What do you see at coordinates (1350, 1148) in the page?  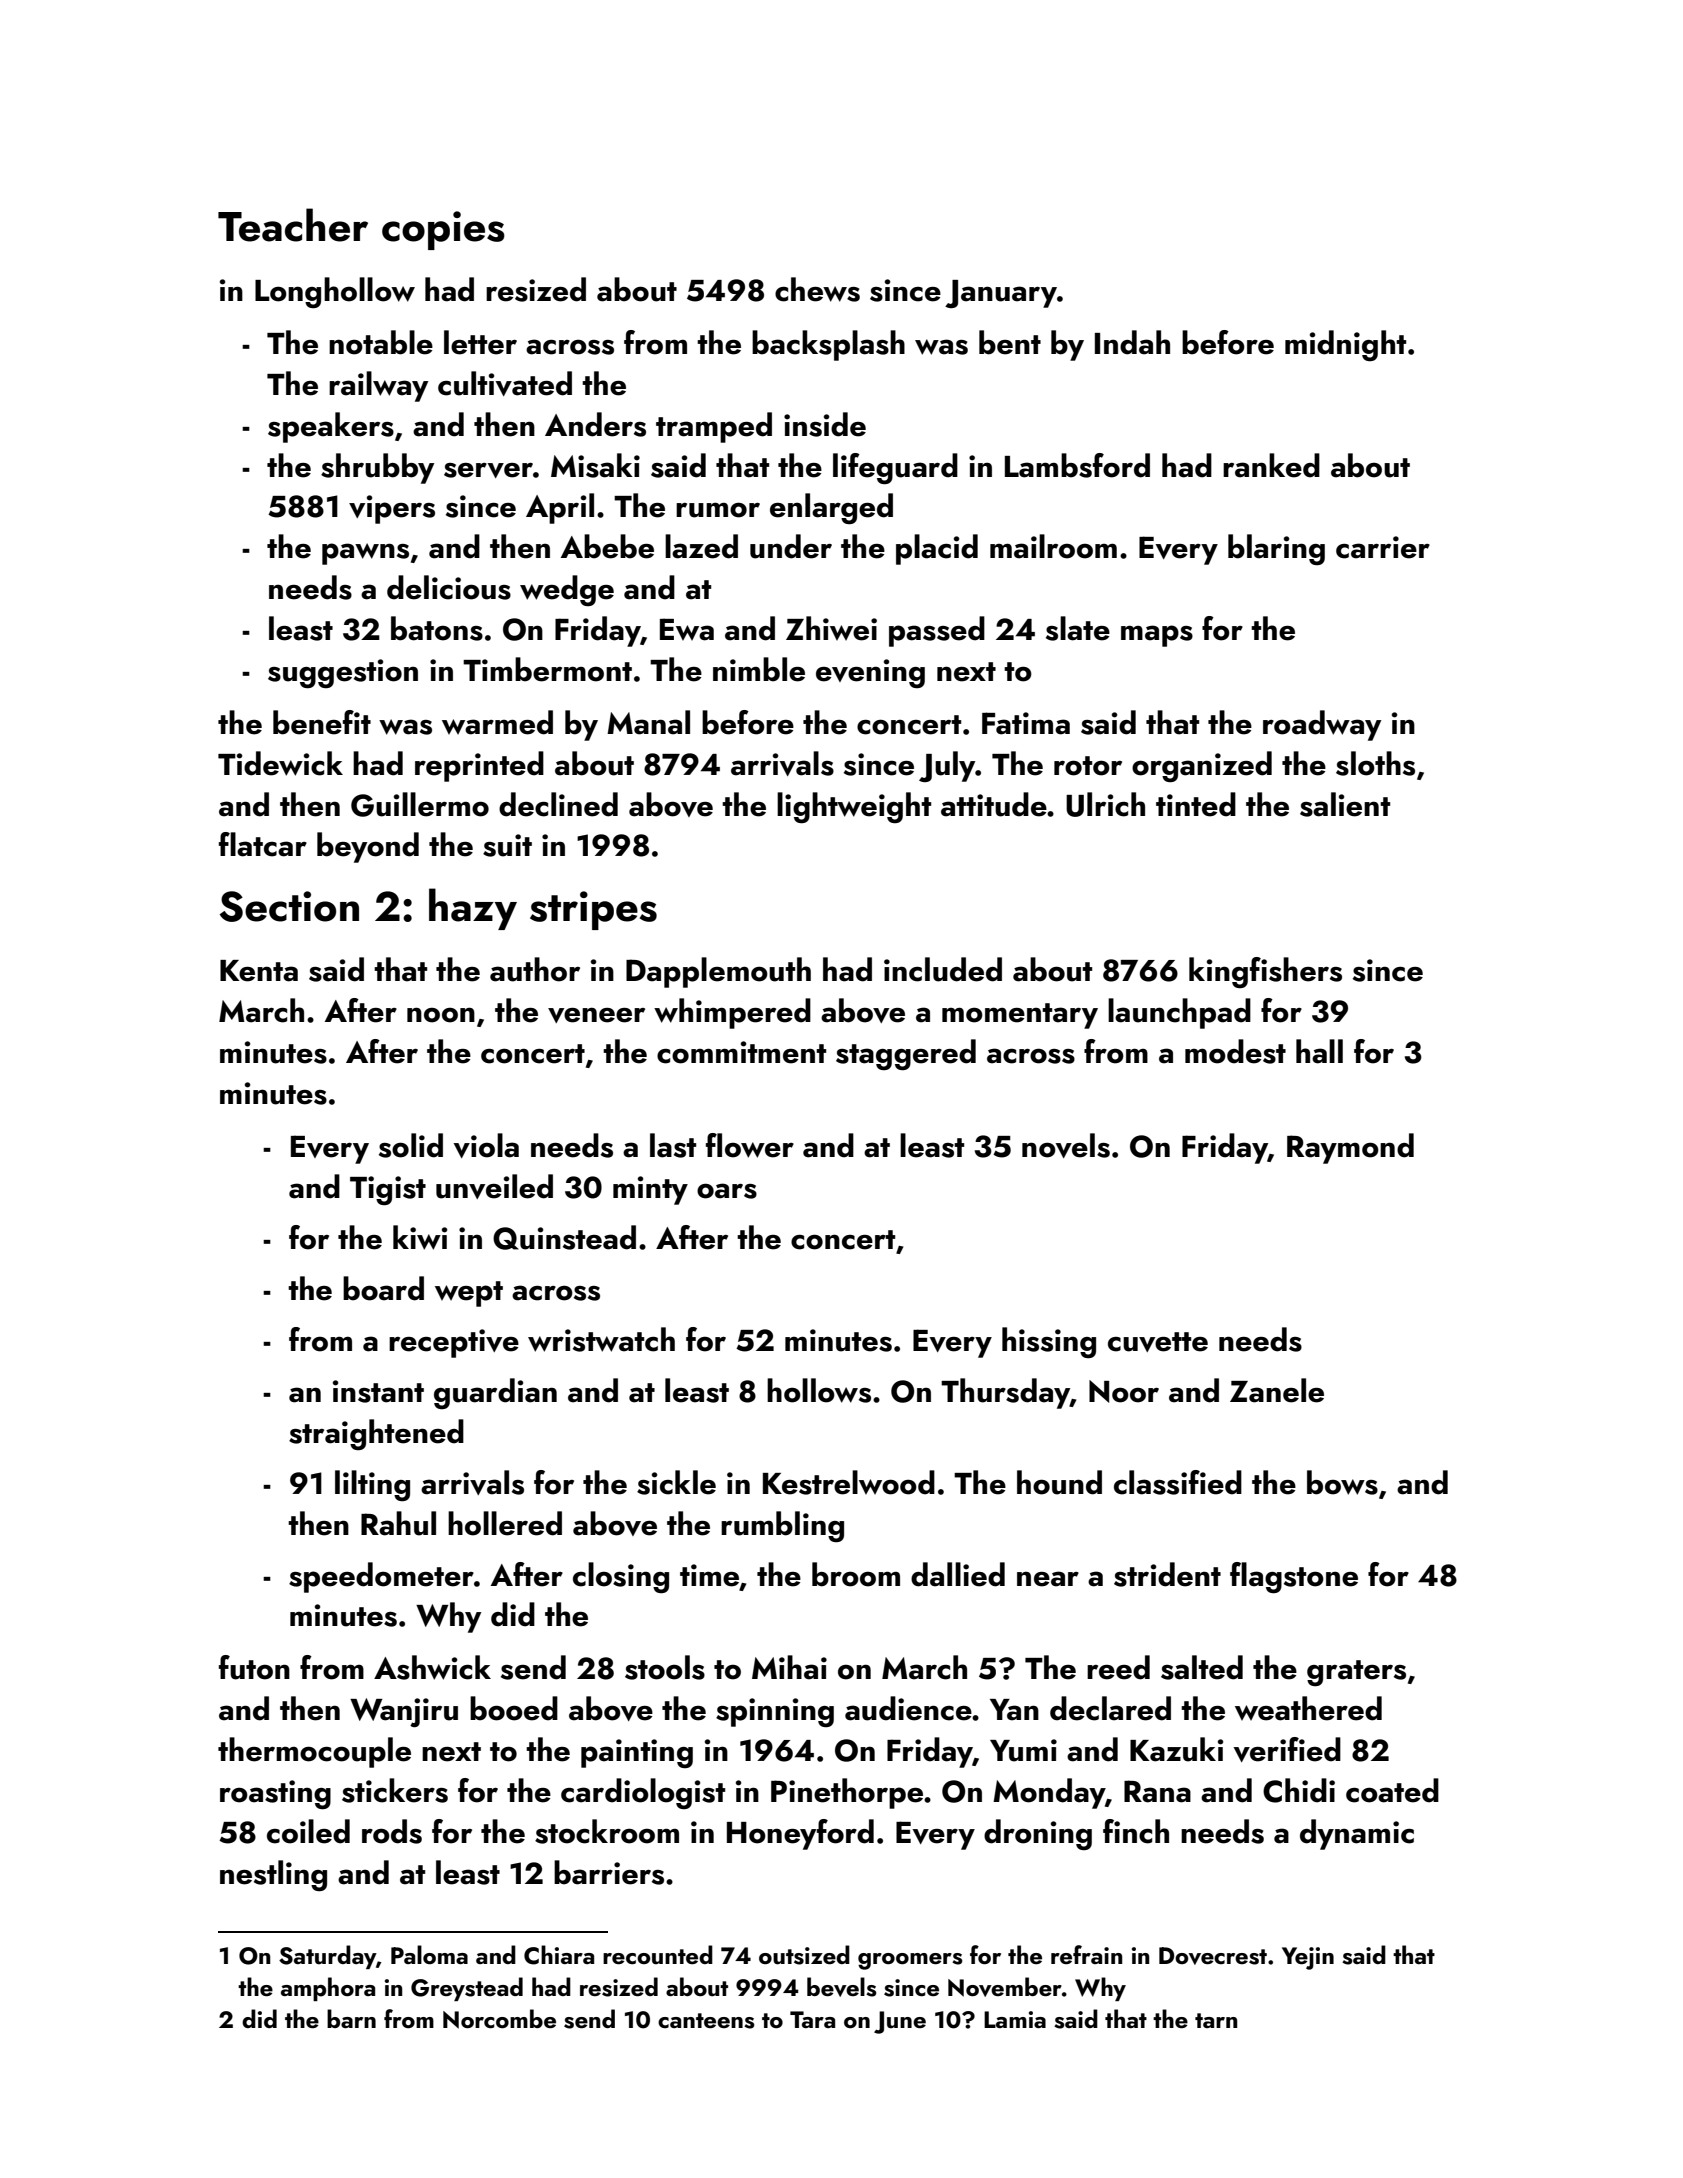 I see `Raymond` at bounding box center [1350, 1148].
